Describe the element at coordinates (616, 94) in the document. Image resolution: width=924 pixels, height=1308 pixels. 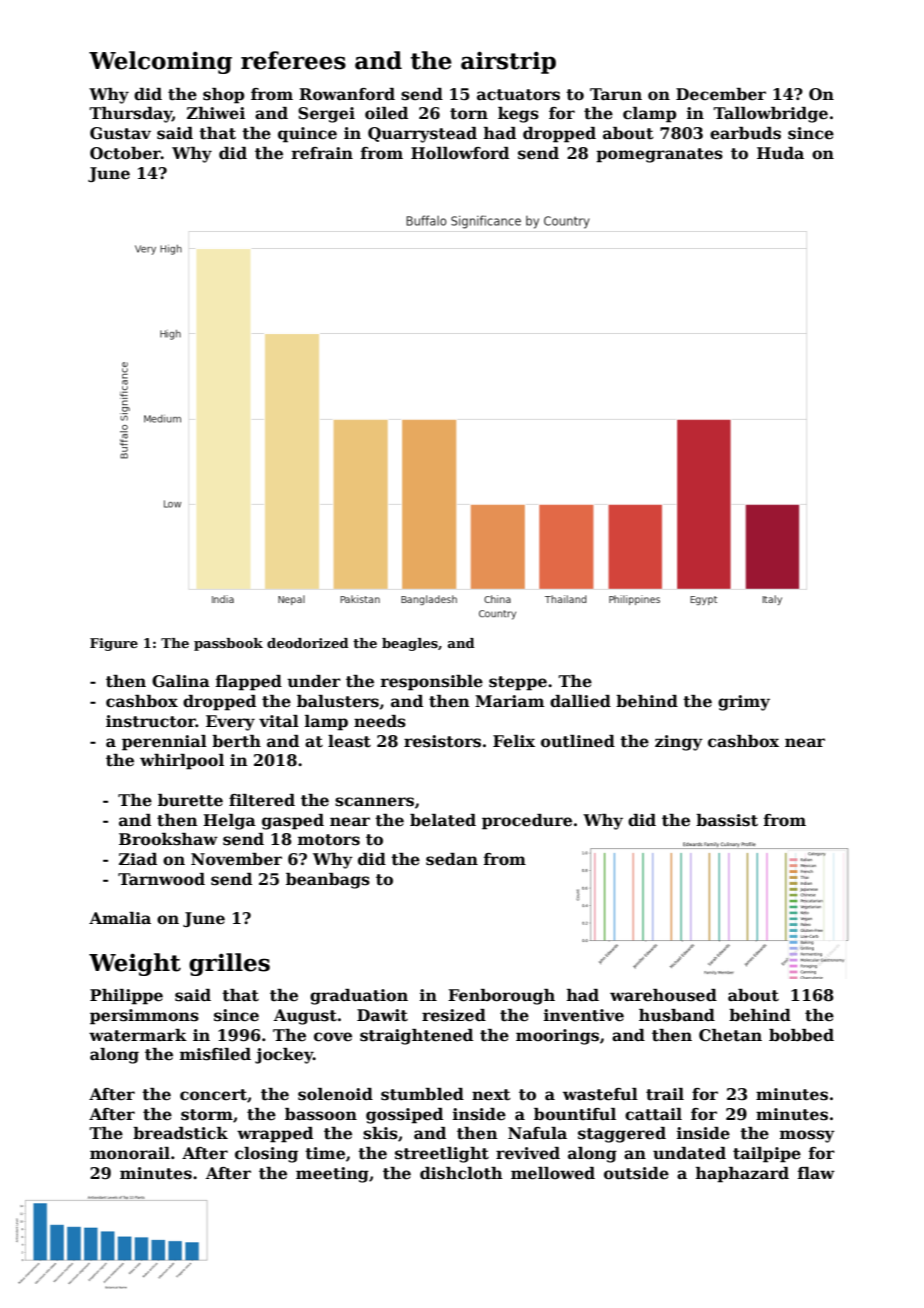
I see `Tarun` at that location.
